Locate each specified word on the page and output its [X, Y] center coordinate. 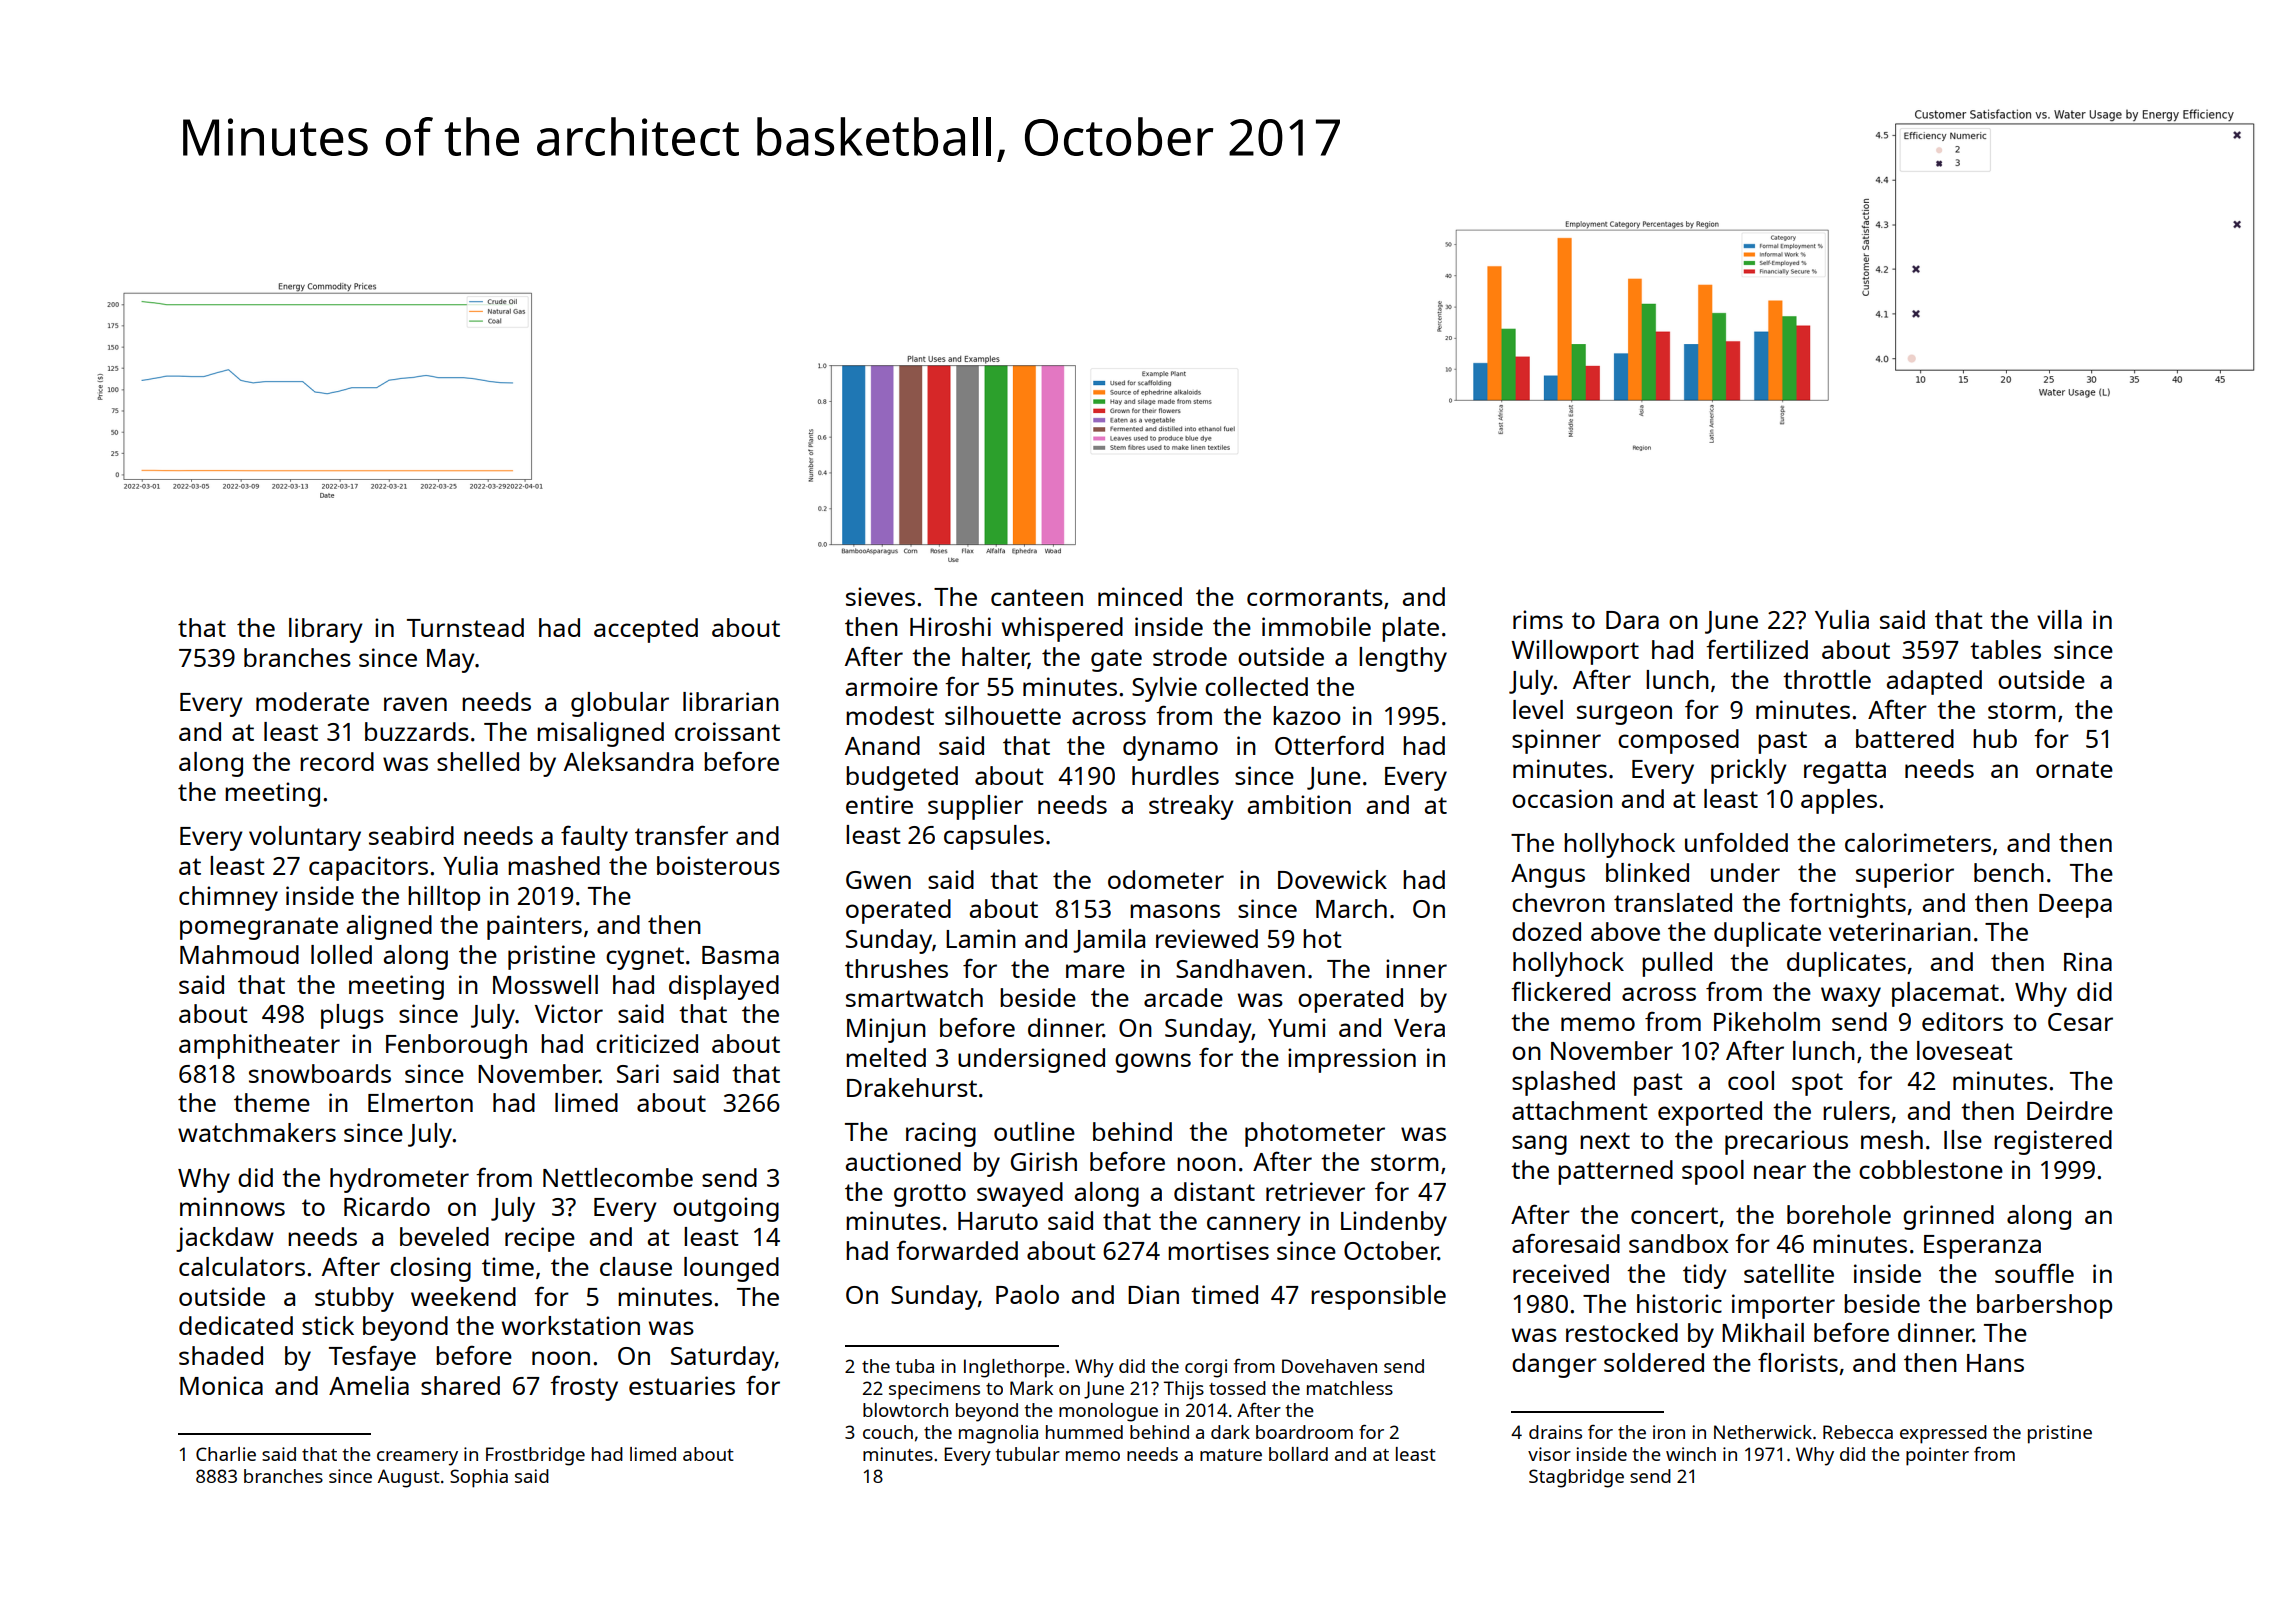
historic [1679, 1303]
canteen [1037, 597]
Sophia [479, 1478]
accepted [646, 630]
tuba [915, 1366]
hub [1995, 738]
